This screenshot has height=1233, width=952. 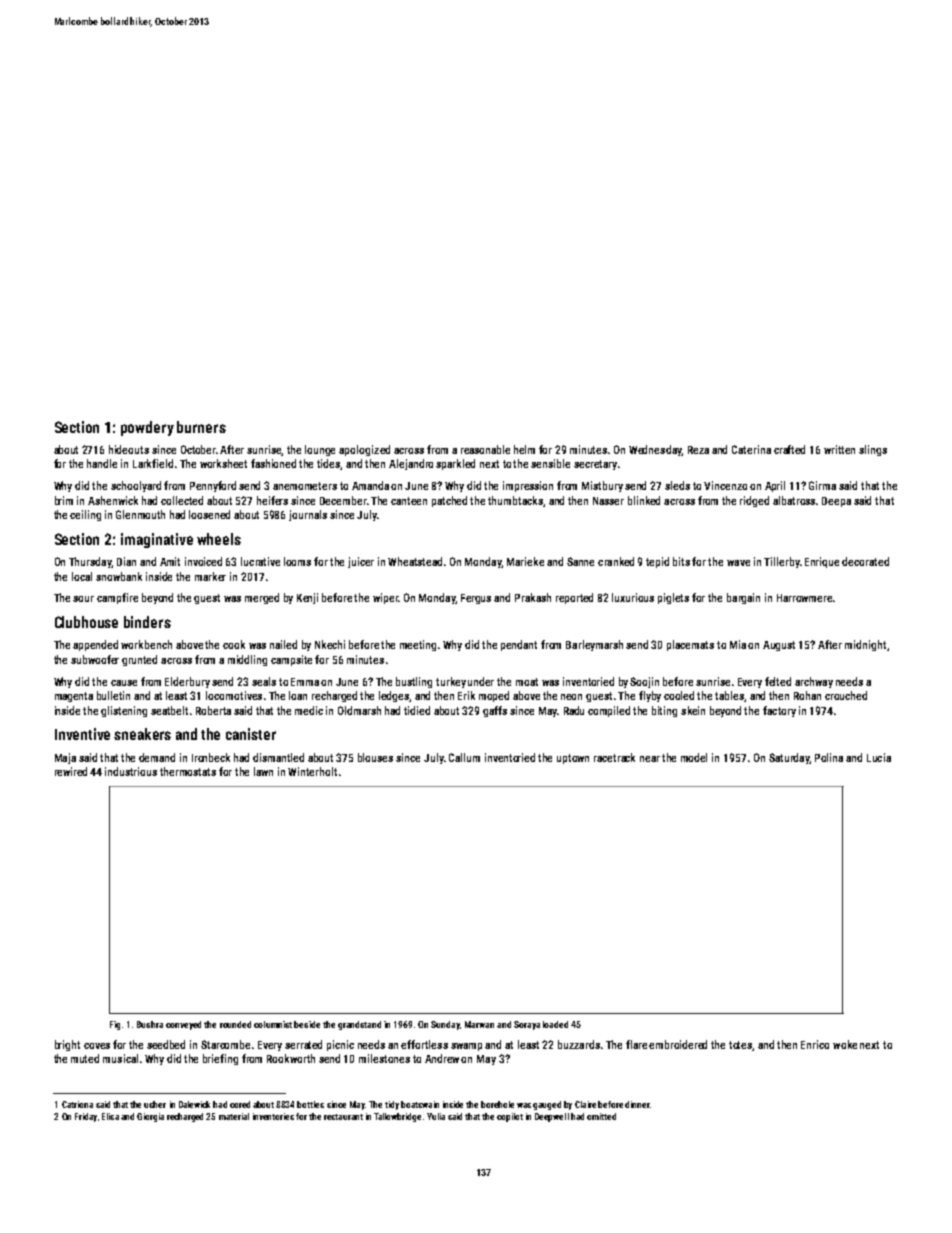 What do you see at coordinates (150, 1024) in the screenshot?
I see `Bushra` at bounding box center [150, 1024].
